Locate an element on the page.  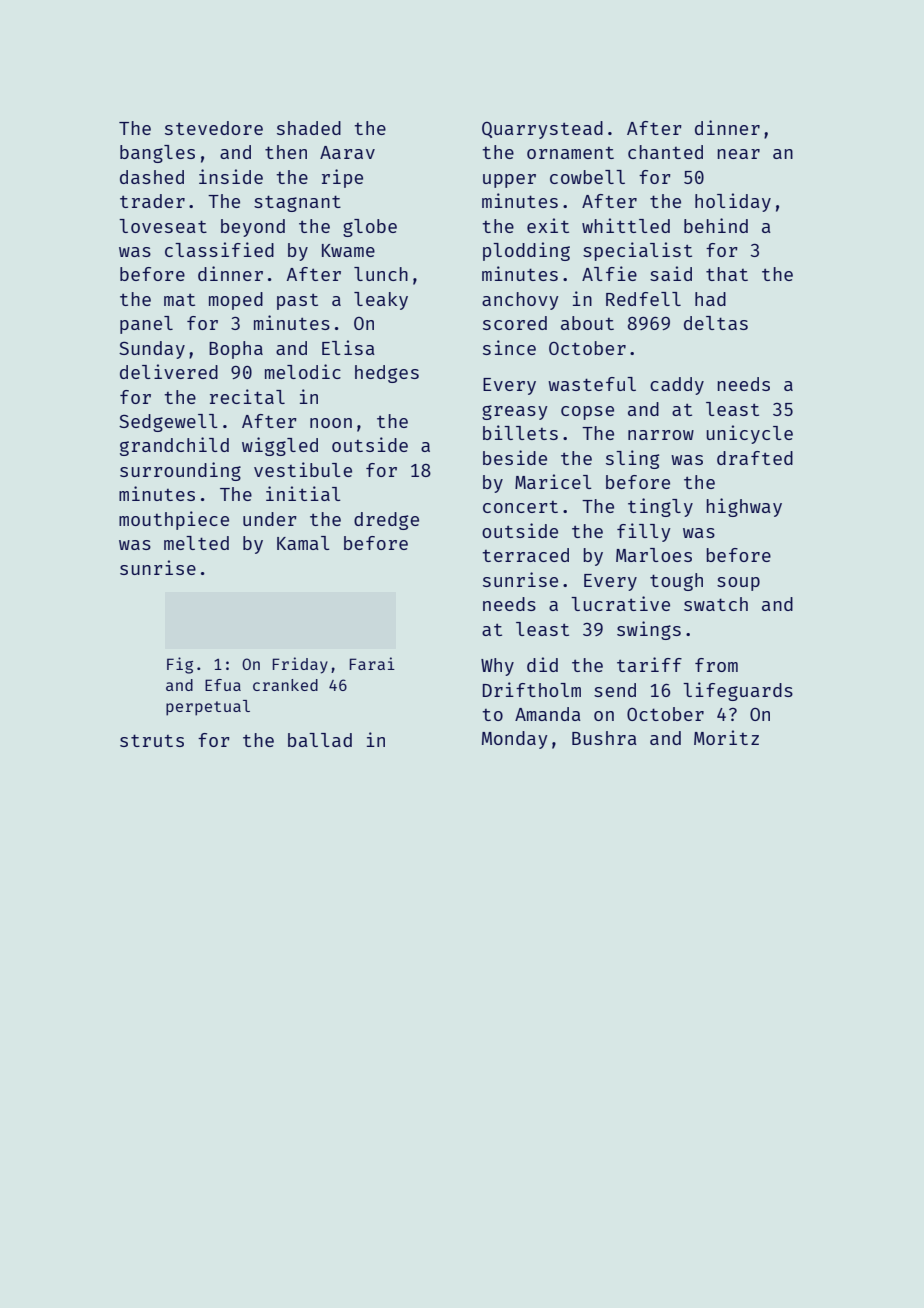
struts is located at coordinates (152, 740).
